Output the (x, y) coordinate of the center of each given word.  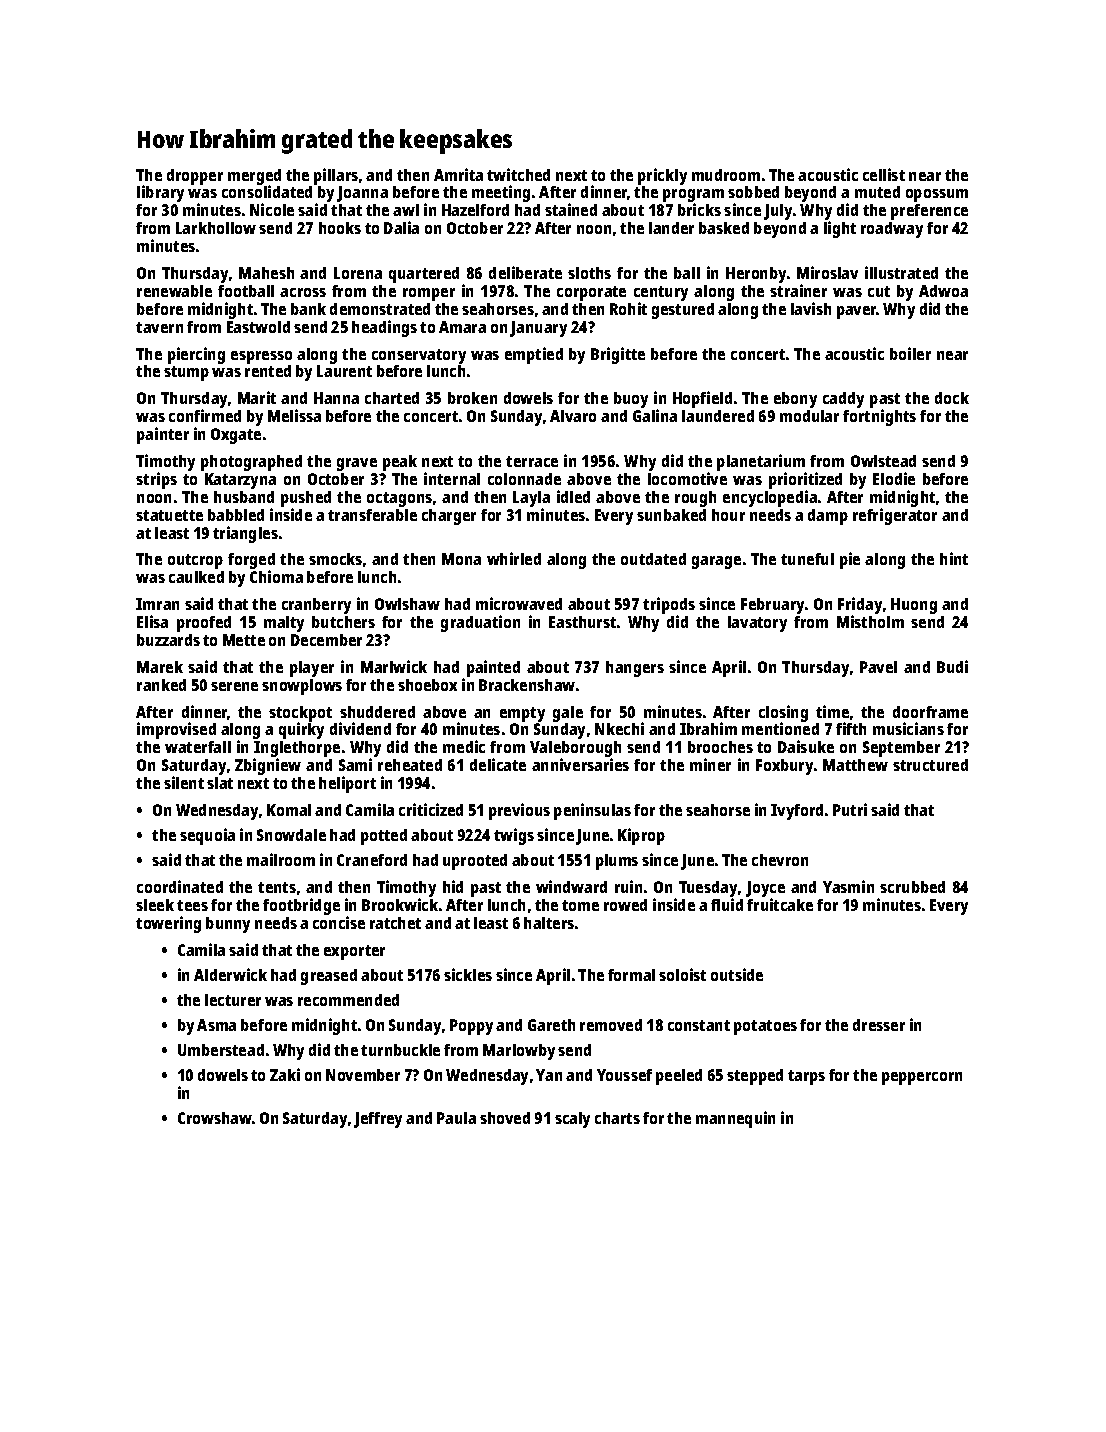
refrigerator (895, 516)
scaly (572, 1120)
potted (384, 837)
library (160, 193)
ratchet (395, 923)
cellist (884, 174)
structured (930, 765)
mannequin (735, 1119)
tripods (669, 605)
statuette (169, 515)
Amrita (458, 174)
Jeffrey (378, 1120)
